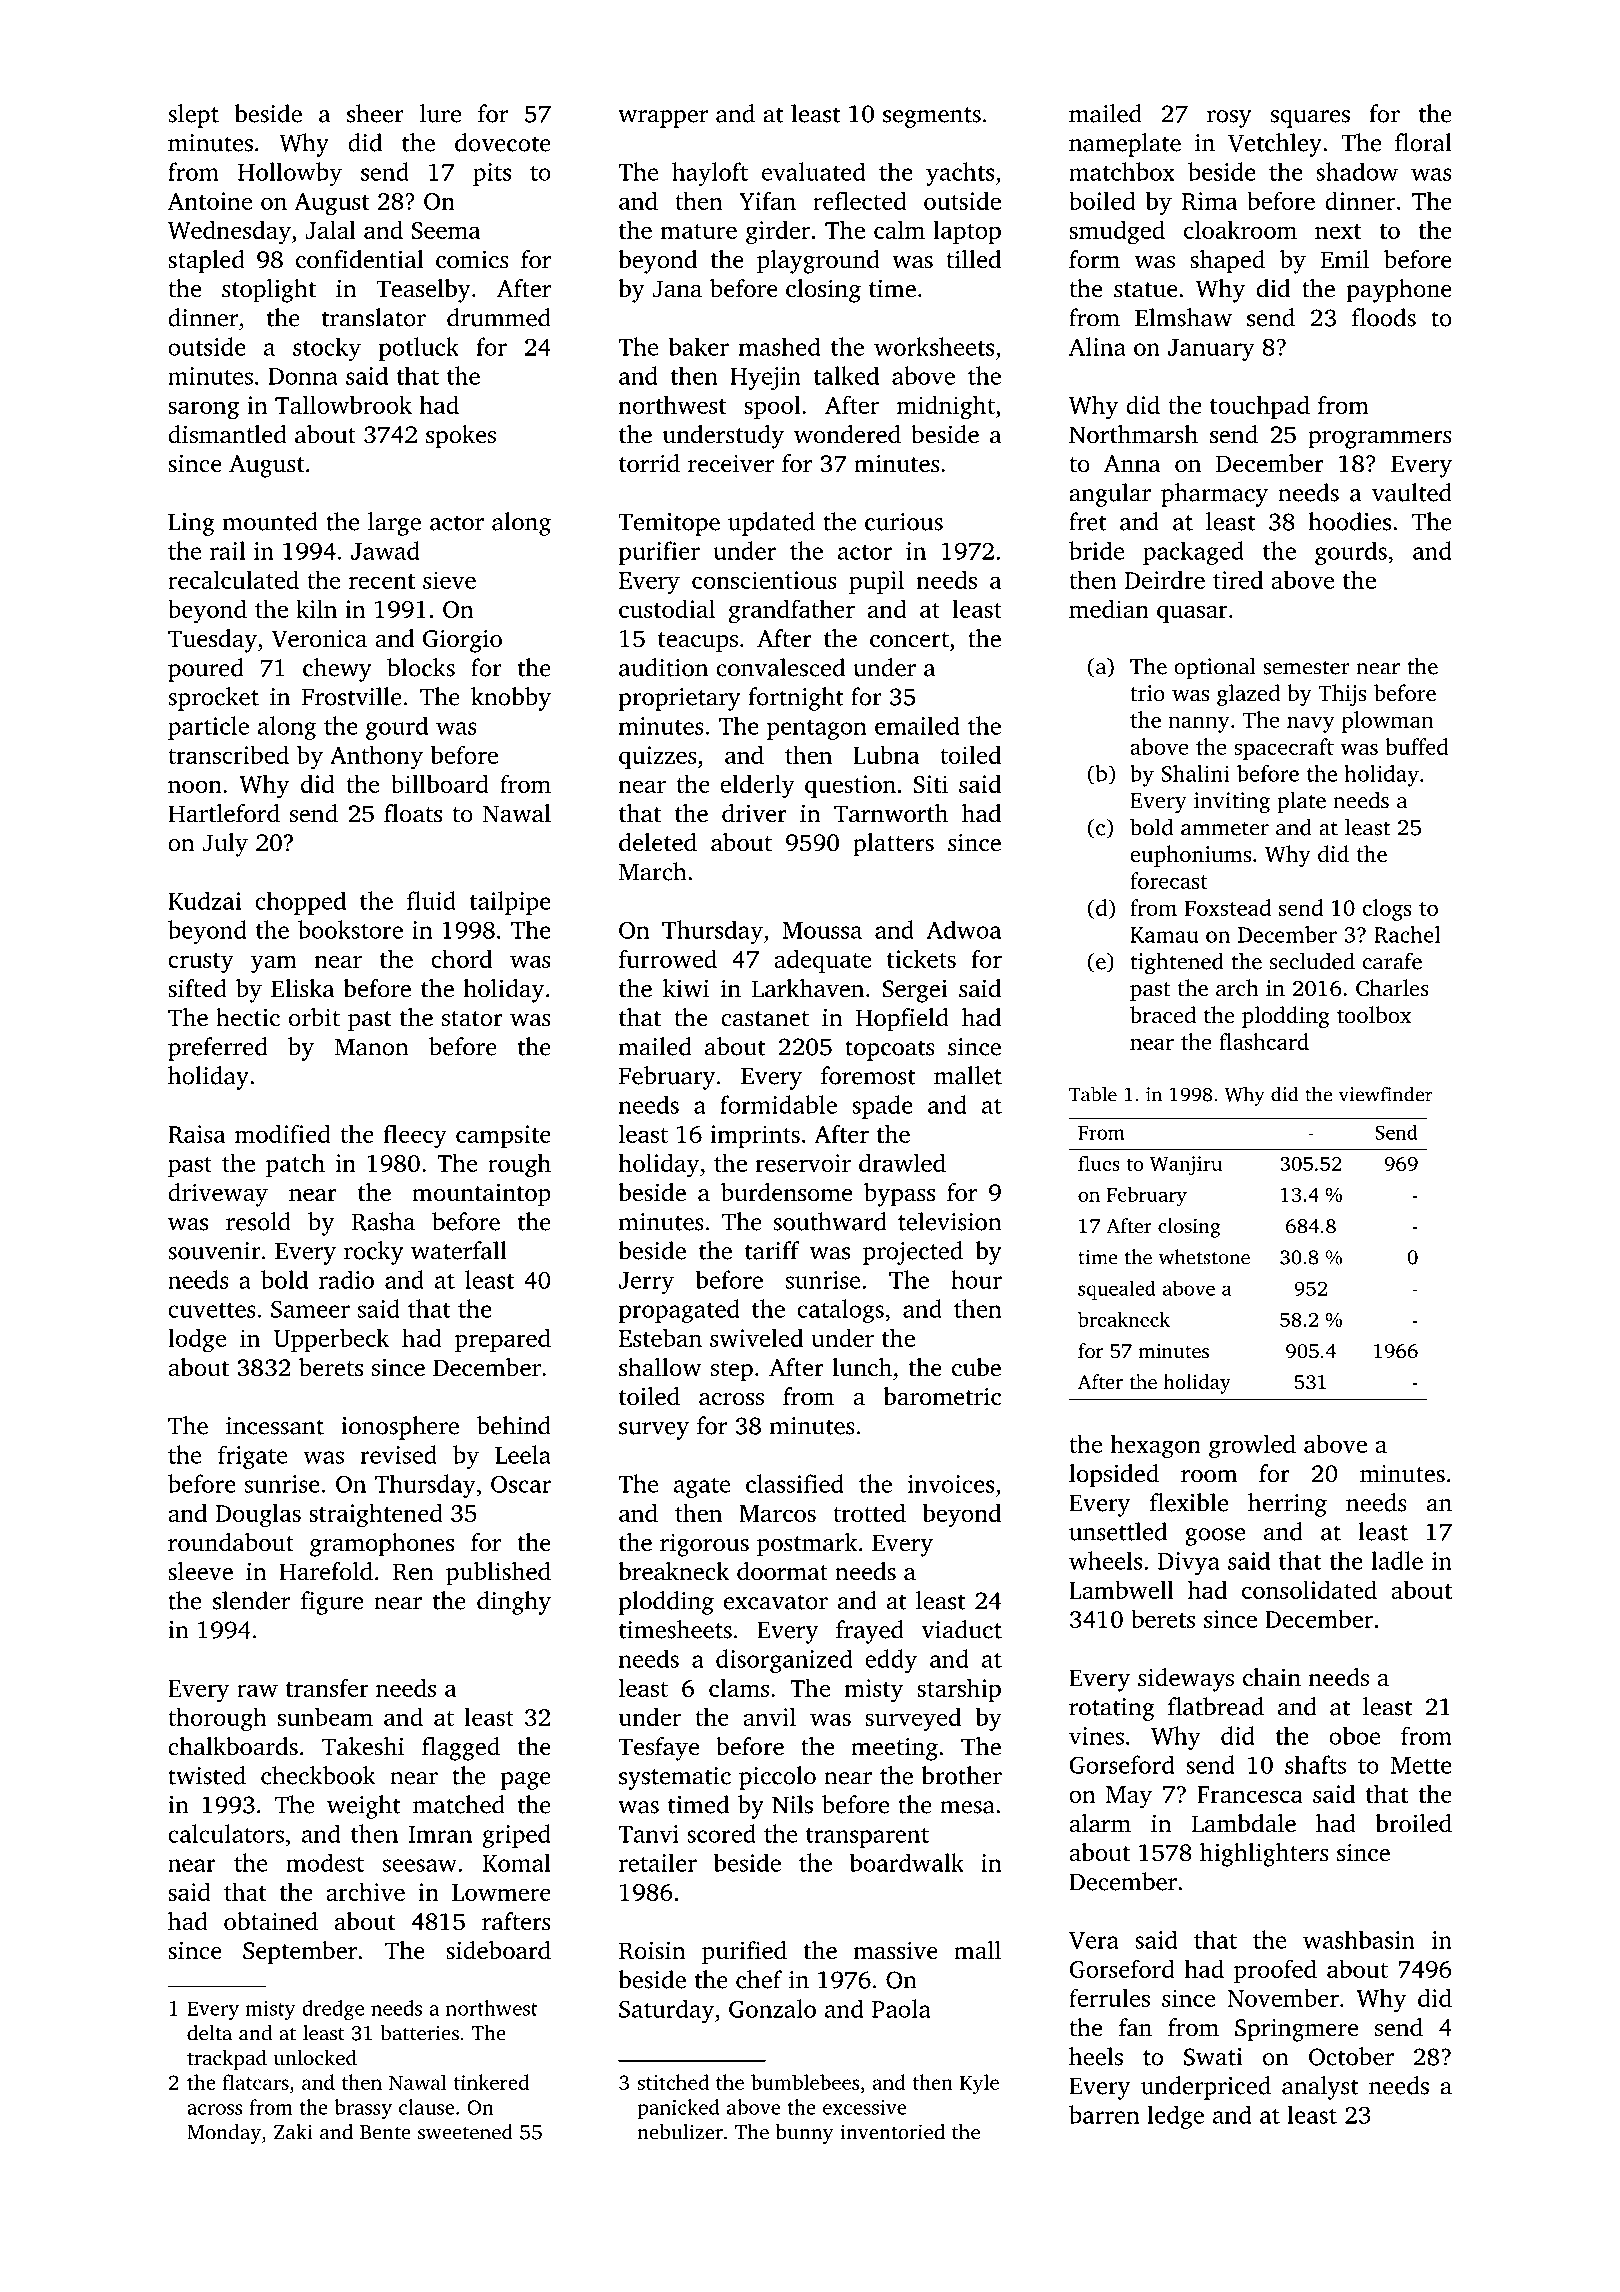  Describe the element at coordinates (967, 232) in the screenshot. I see `laptop` at that location.
